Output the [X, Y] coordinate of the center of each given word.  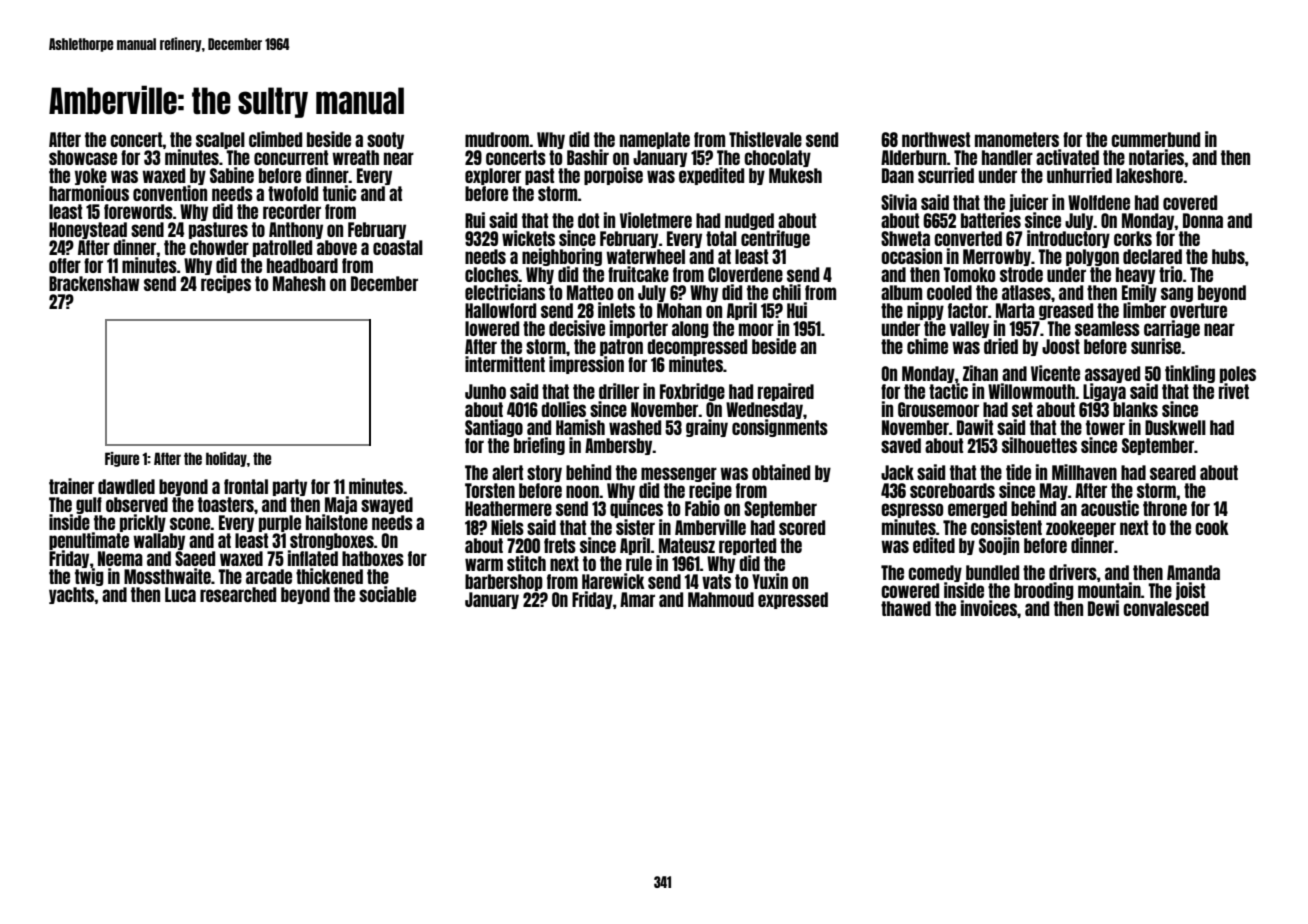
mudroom [497, 139]
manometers [1017, 139]
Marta [1015, 310]
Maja [341, 505]
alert [507, 472]
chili [786, 292]
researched [238, 594]
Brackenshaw [94, 283]
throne [1165, 508]
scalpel [220, 140]
